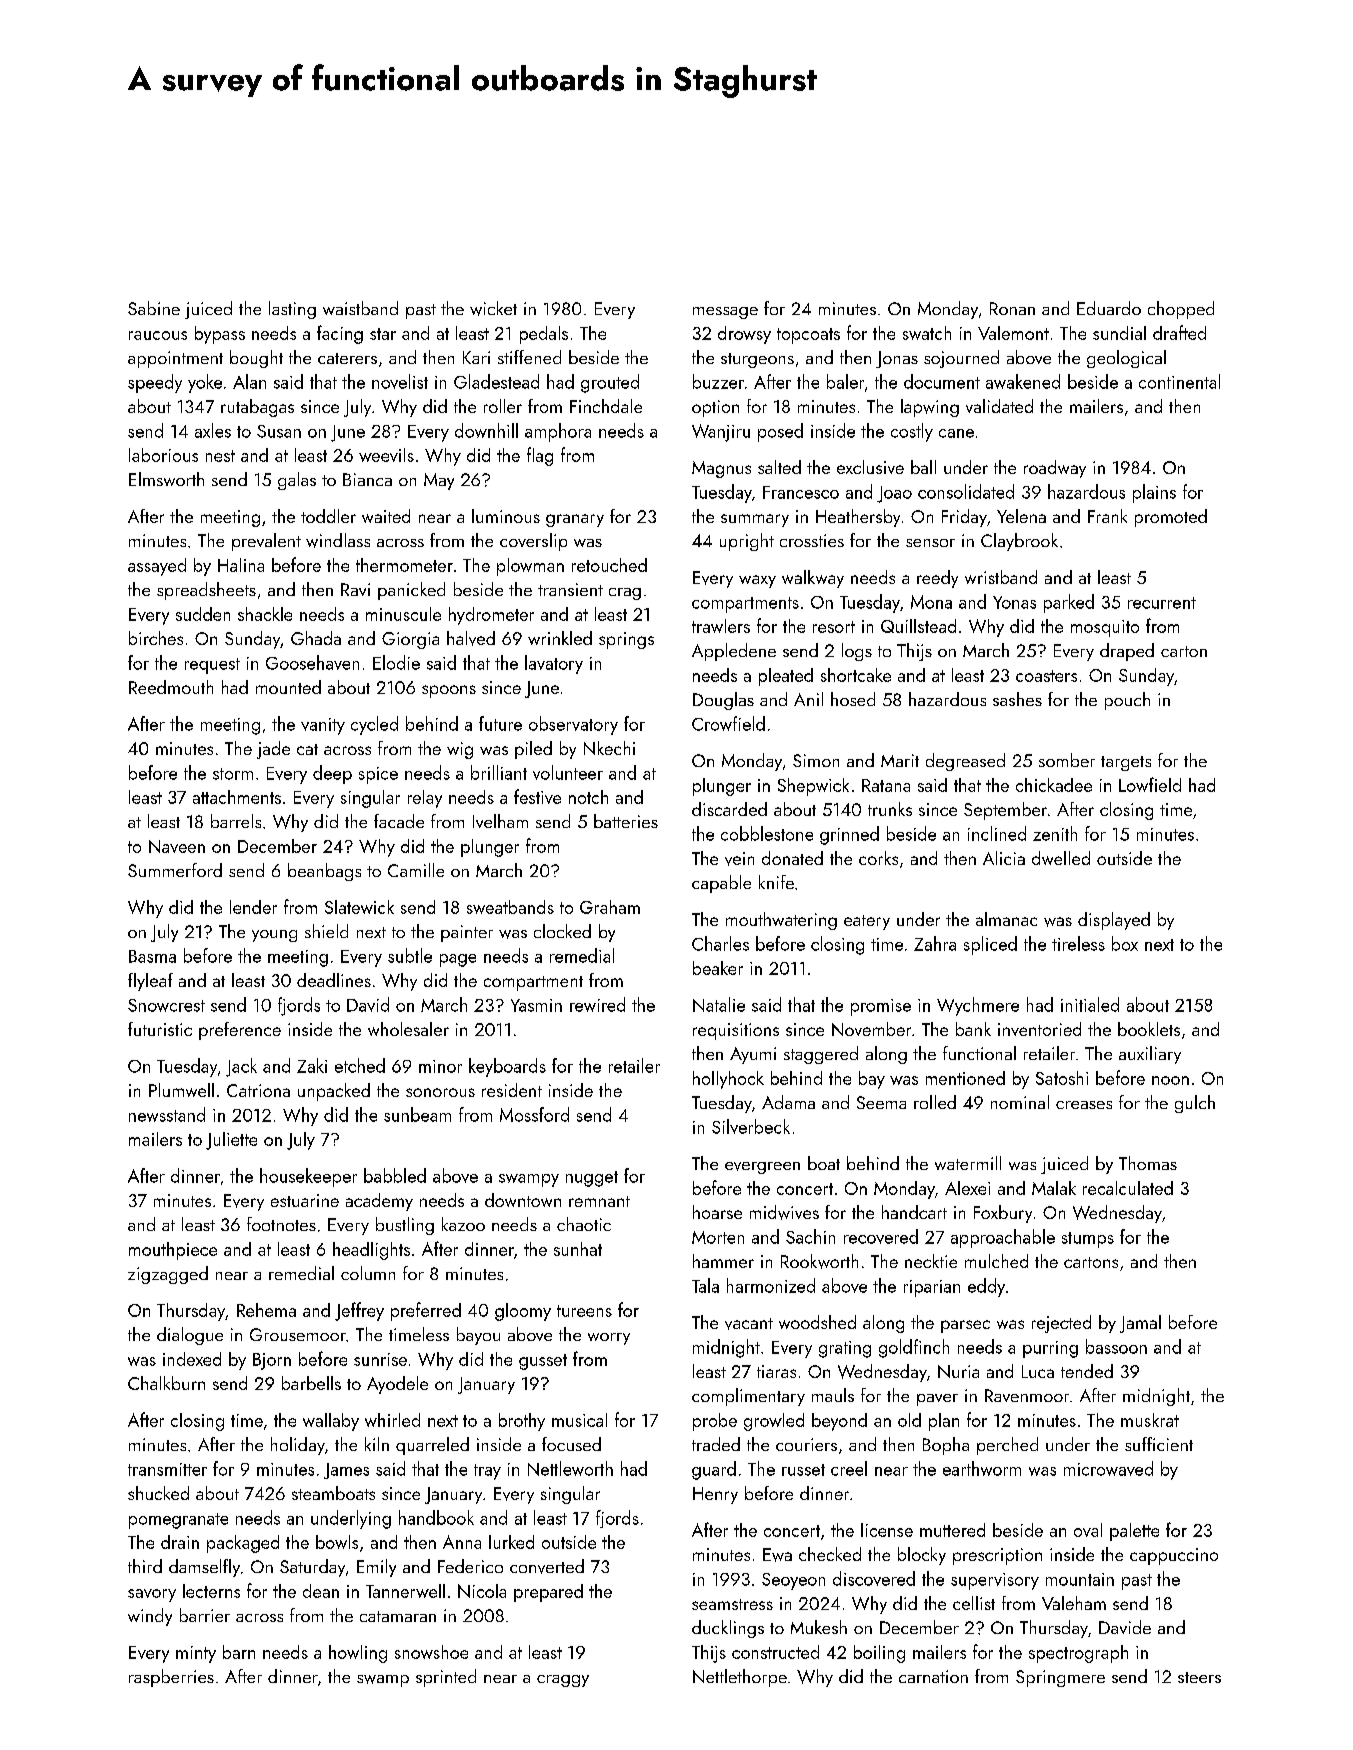 Image resolution: width=1353 pixels, height=1750 pixels. I want to click on chopped, so click(1181, 310).
